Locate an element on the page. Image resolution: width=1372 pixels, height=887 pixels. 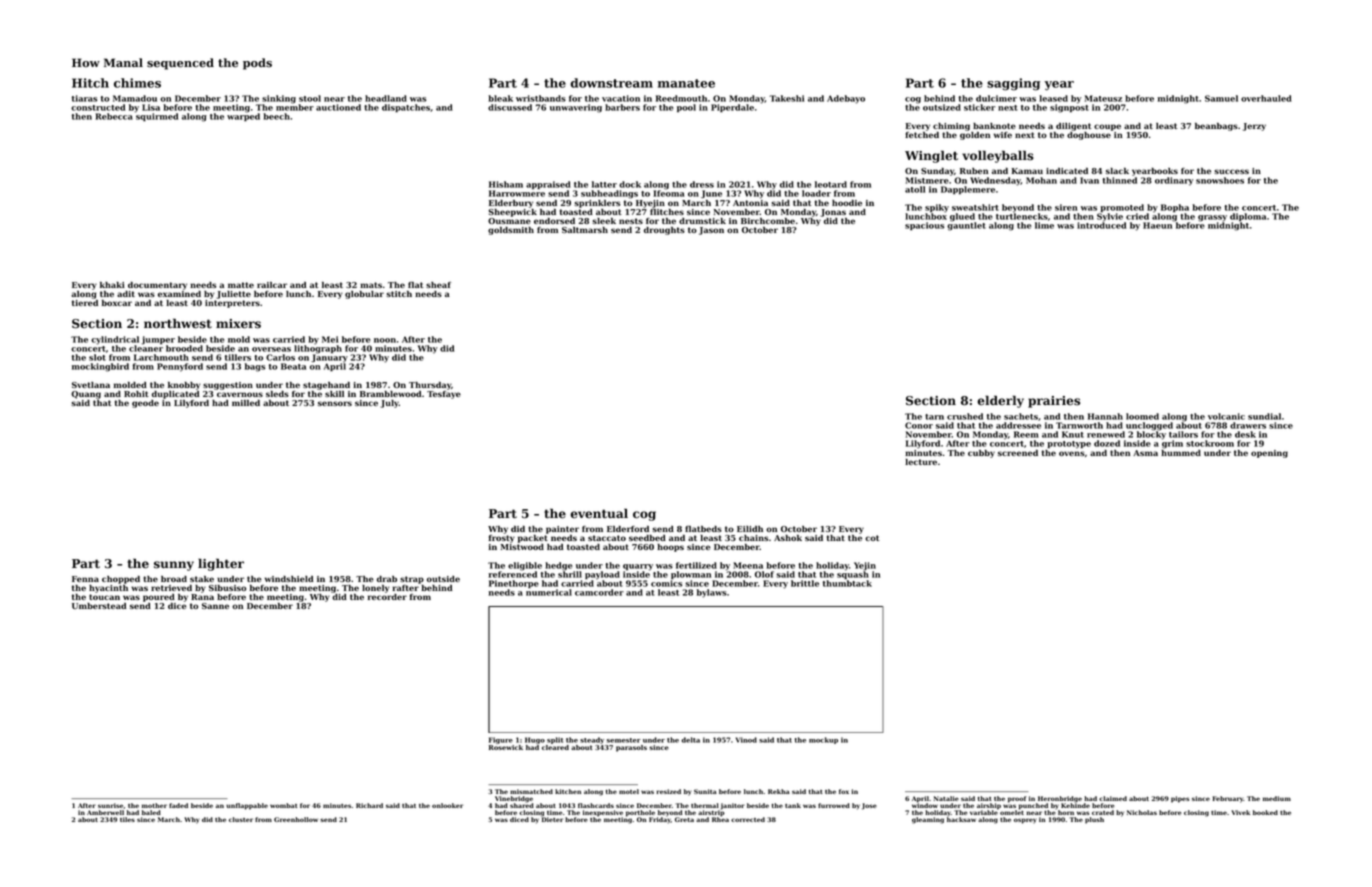
warped is located at coordinates (243, 117).
